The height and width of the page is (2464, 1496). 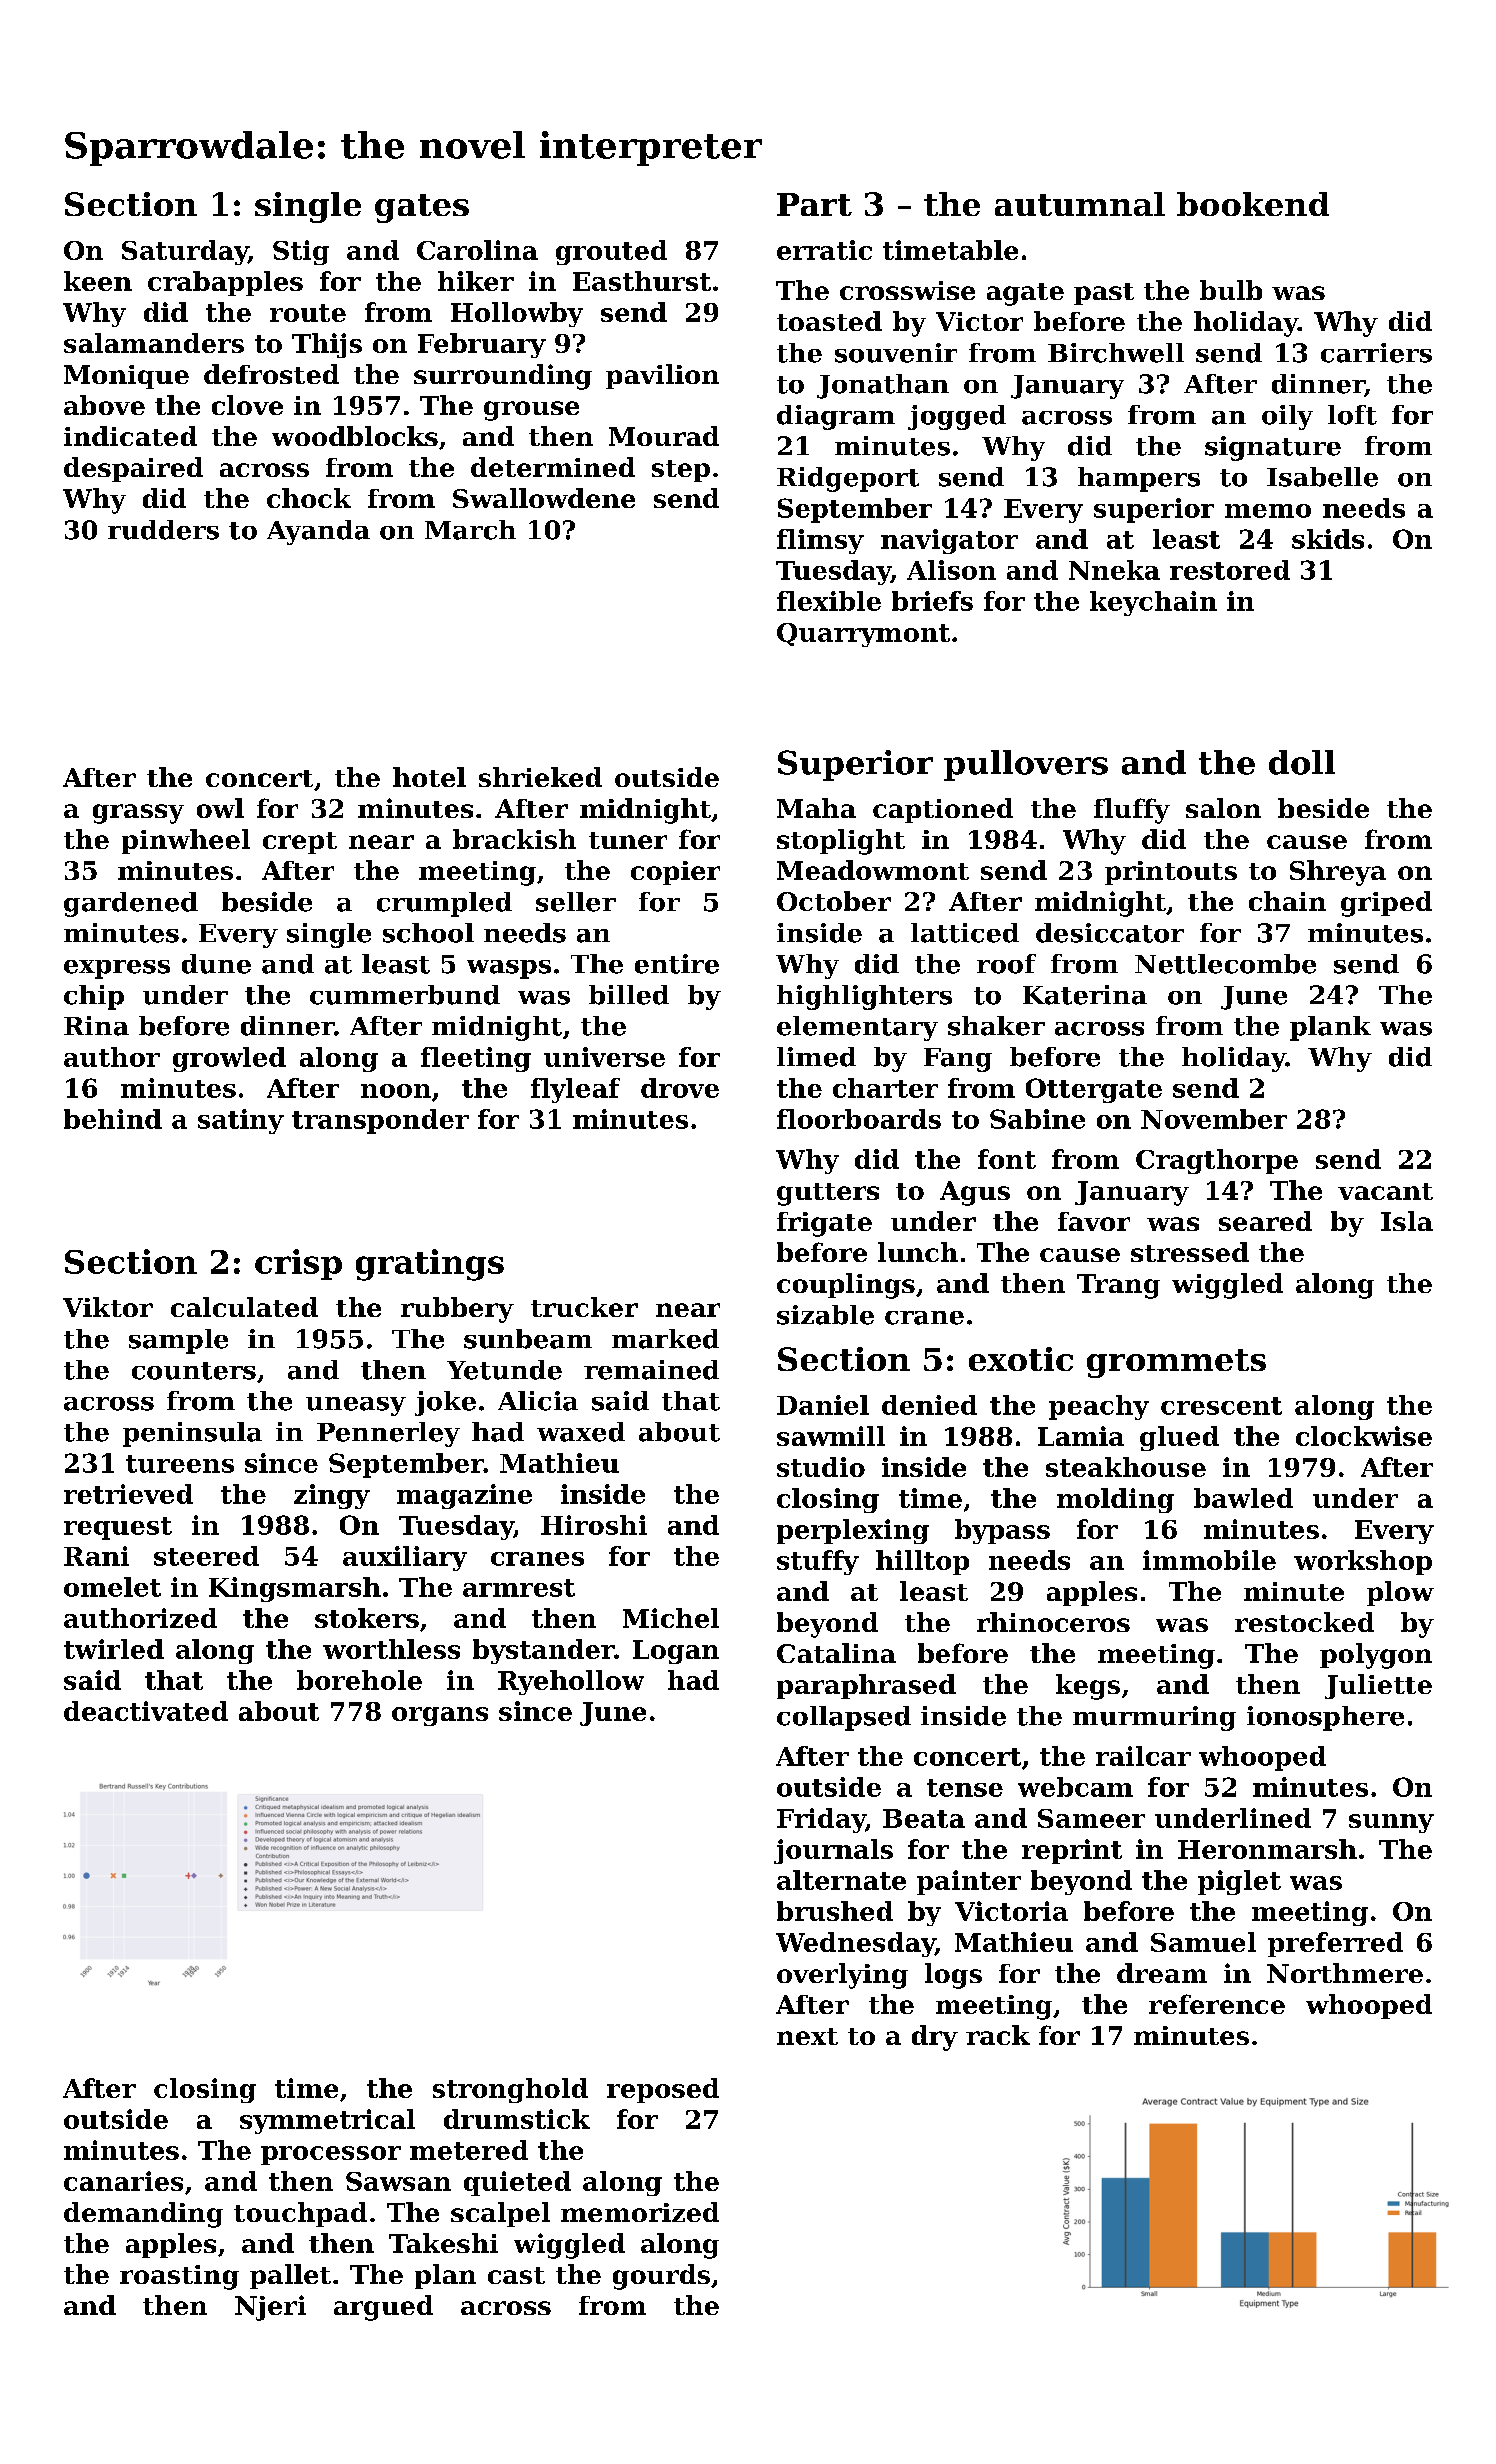 I want to click on gates, so click(x=422, y=208).
